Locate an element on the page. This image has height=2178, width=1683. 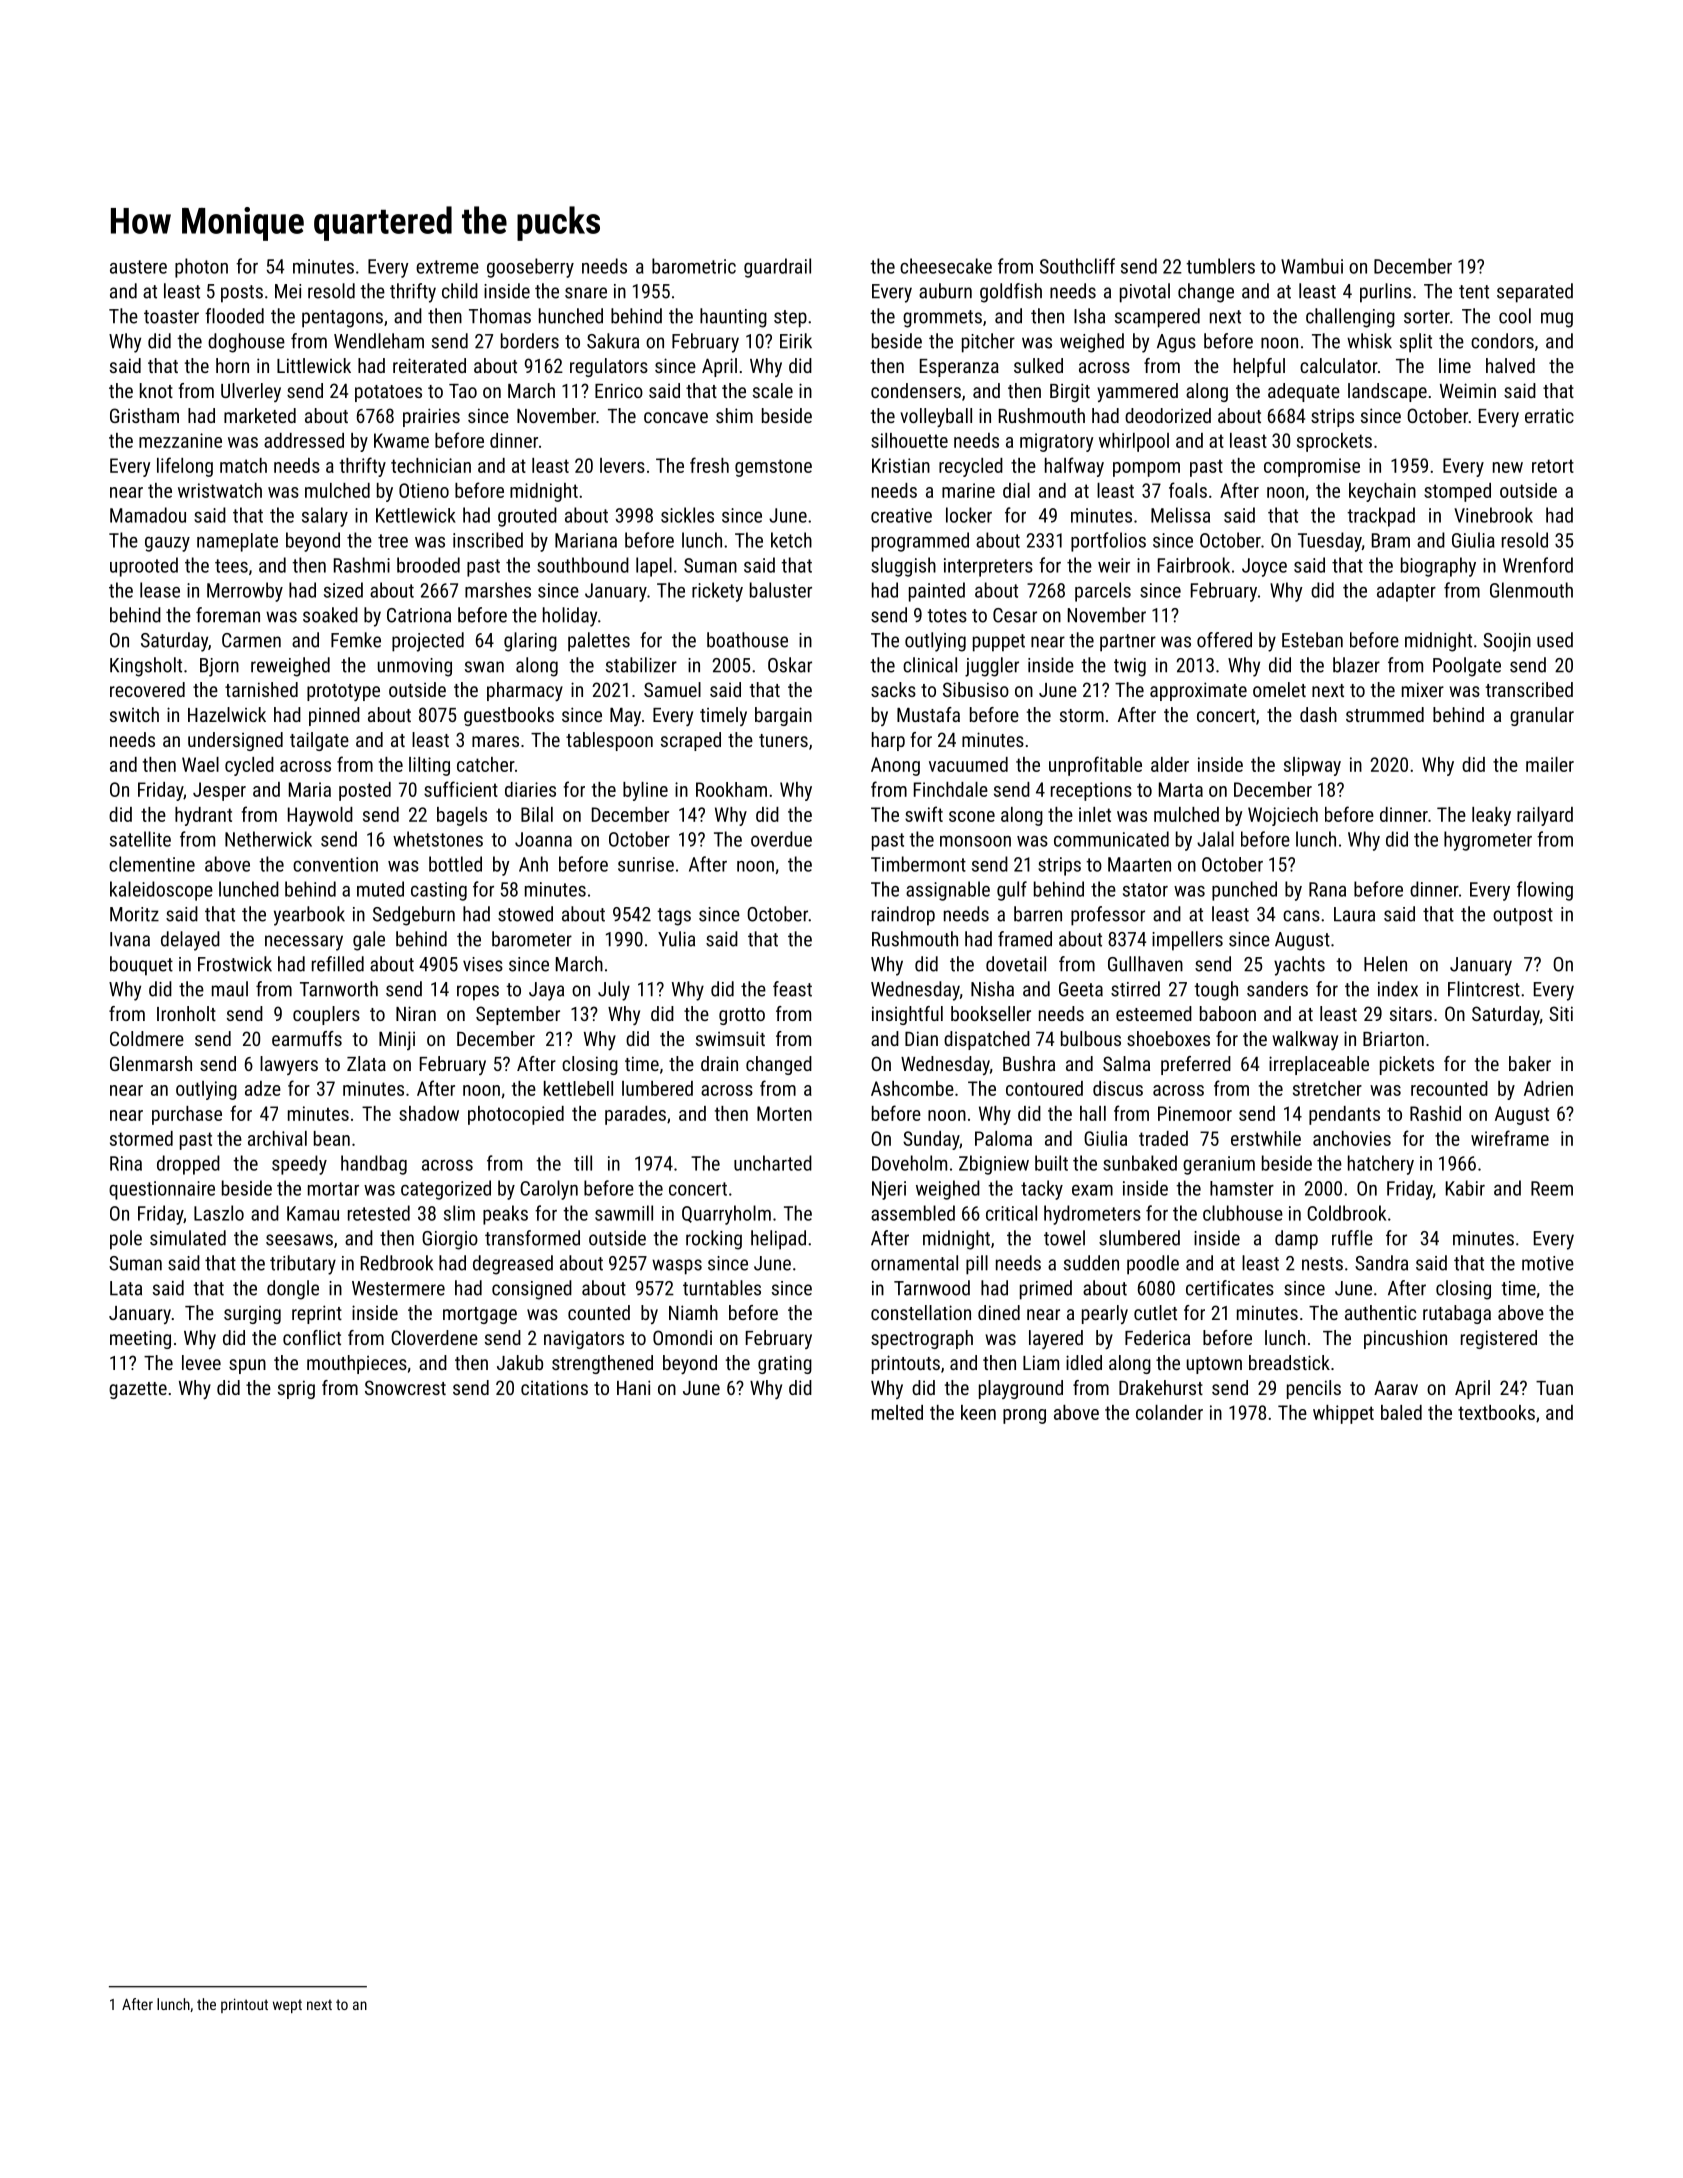
melted is located at coordinates (897, 1412).
